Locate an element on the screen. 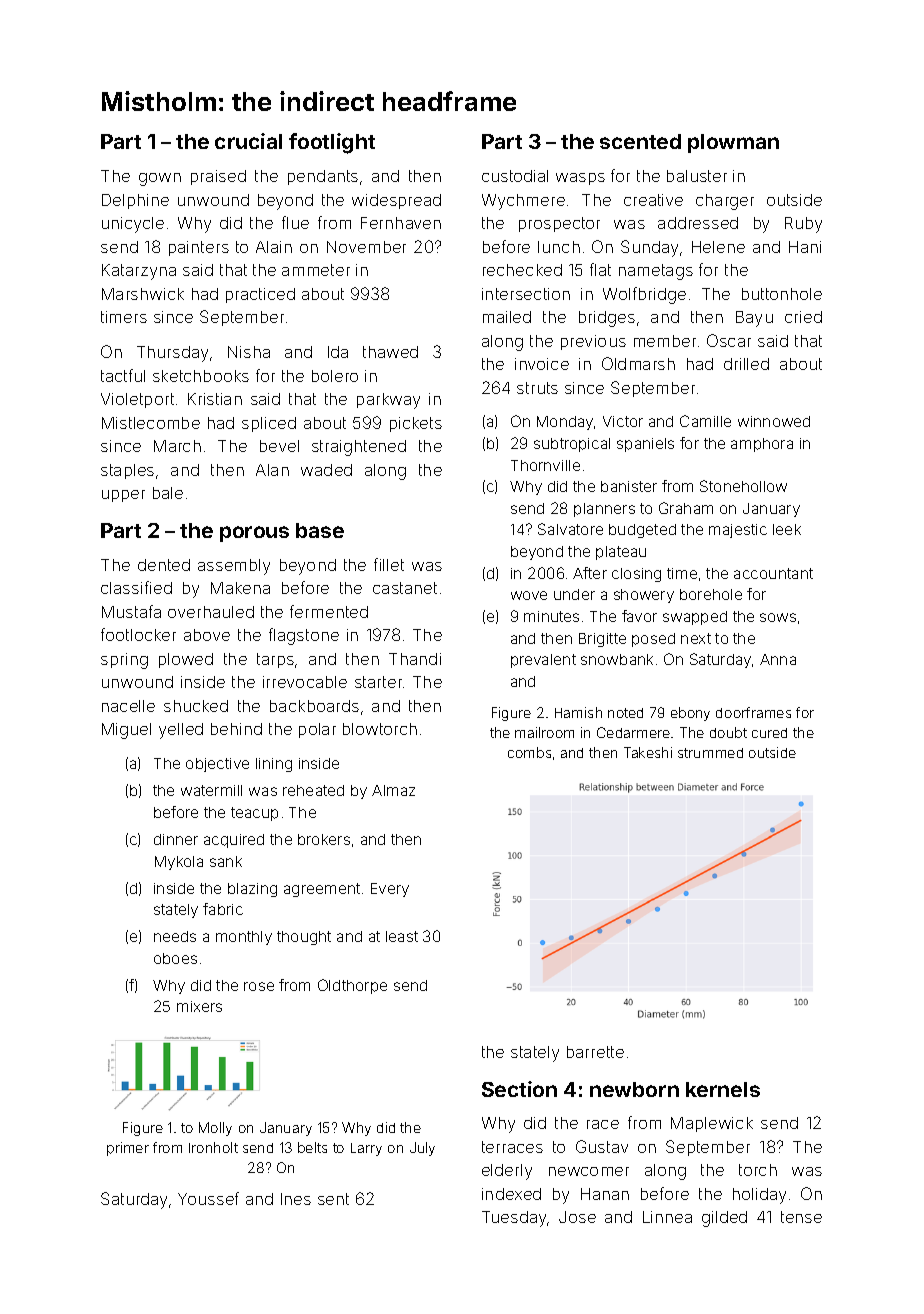 The width and height of the screenshot is (924, 1314). Youssef is located at coordinates (208, 1198).
